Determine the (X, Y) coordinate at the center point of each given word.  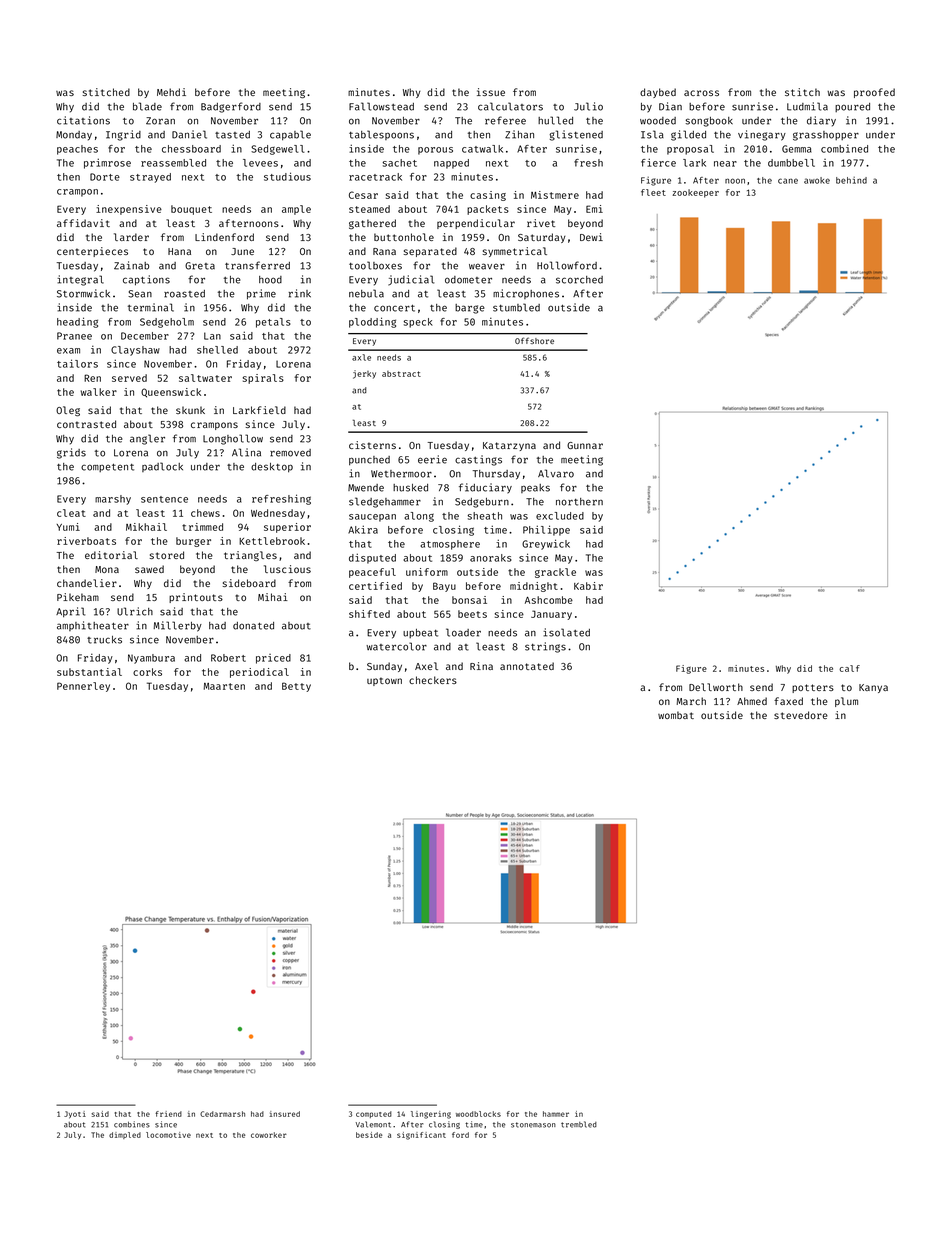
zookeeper (695, 193)
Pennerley (83, 687)
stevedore (801, 715)
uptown (384, 681)
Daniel (189, 134)
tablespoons (381, 135)
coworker (269, 1135)
